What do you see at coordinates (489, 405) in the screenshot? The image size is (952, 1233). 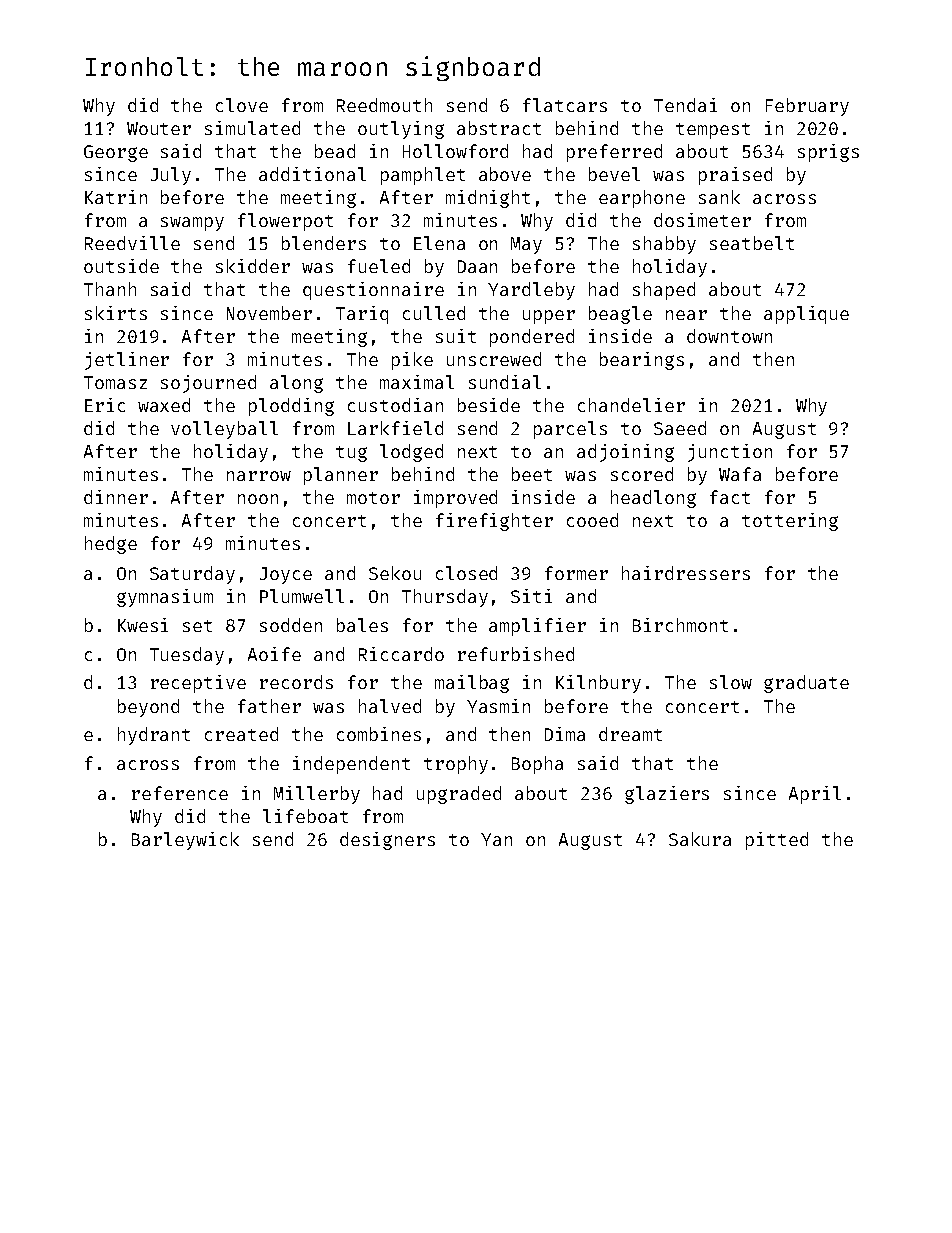 I see `beside` at bounding box center [489, 405].
